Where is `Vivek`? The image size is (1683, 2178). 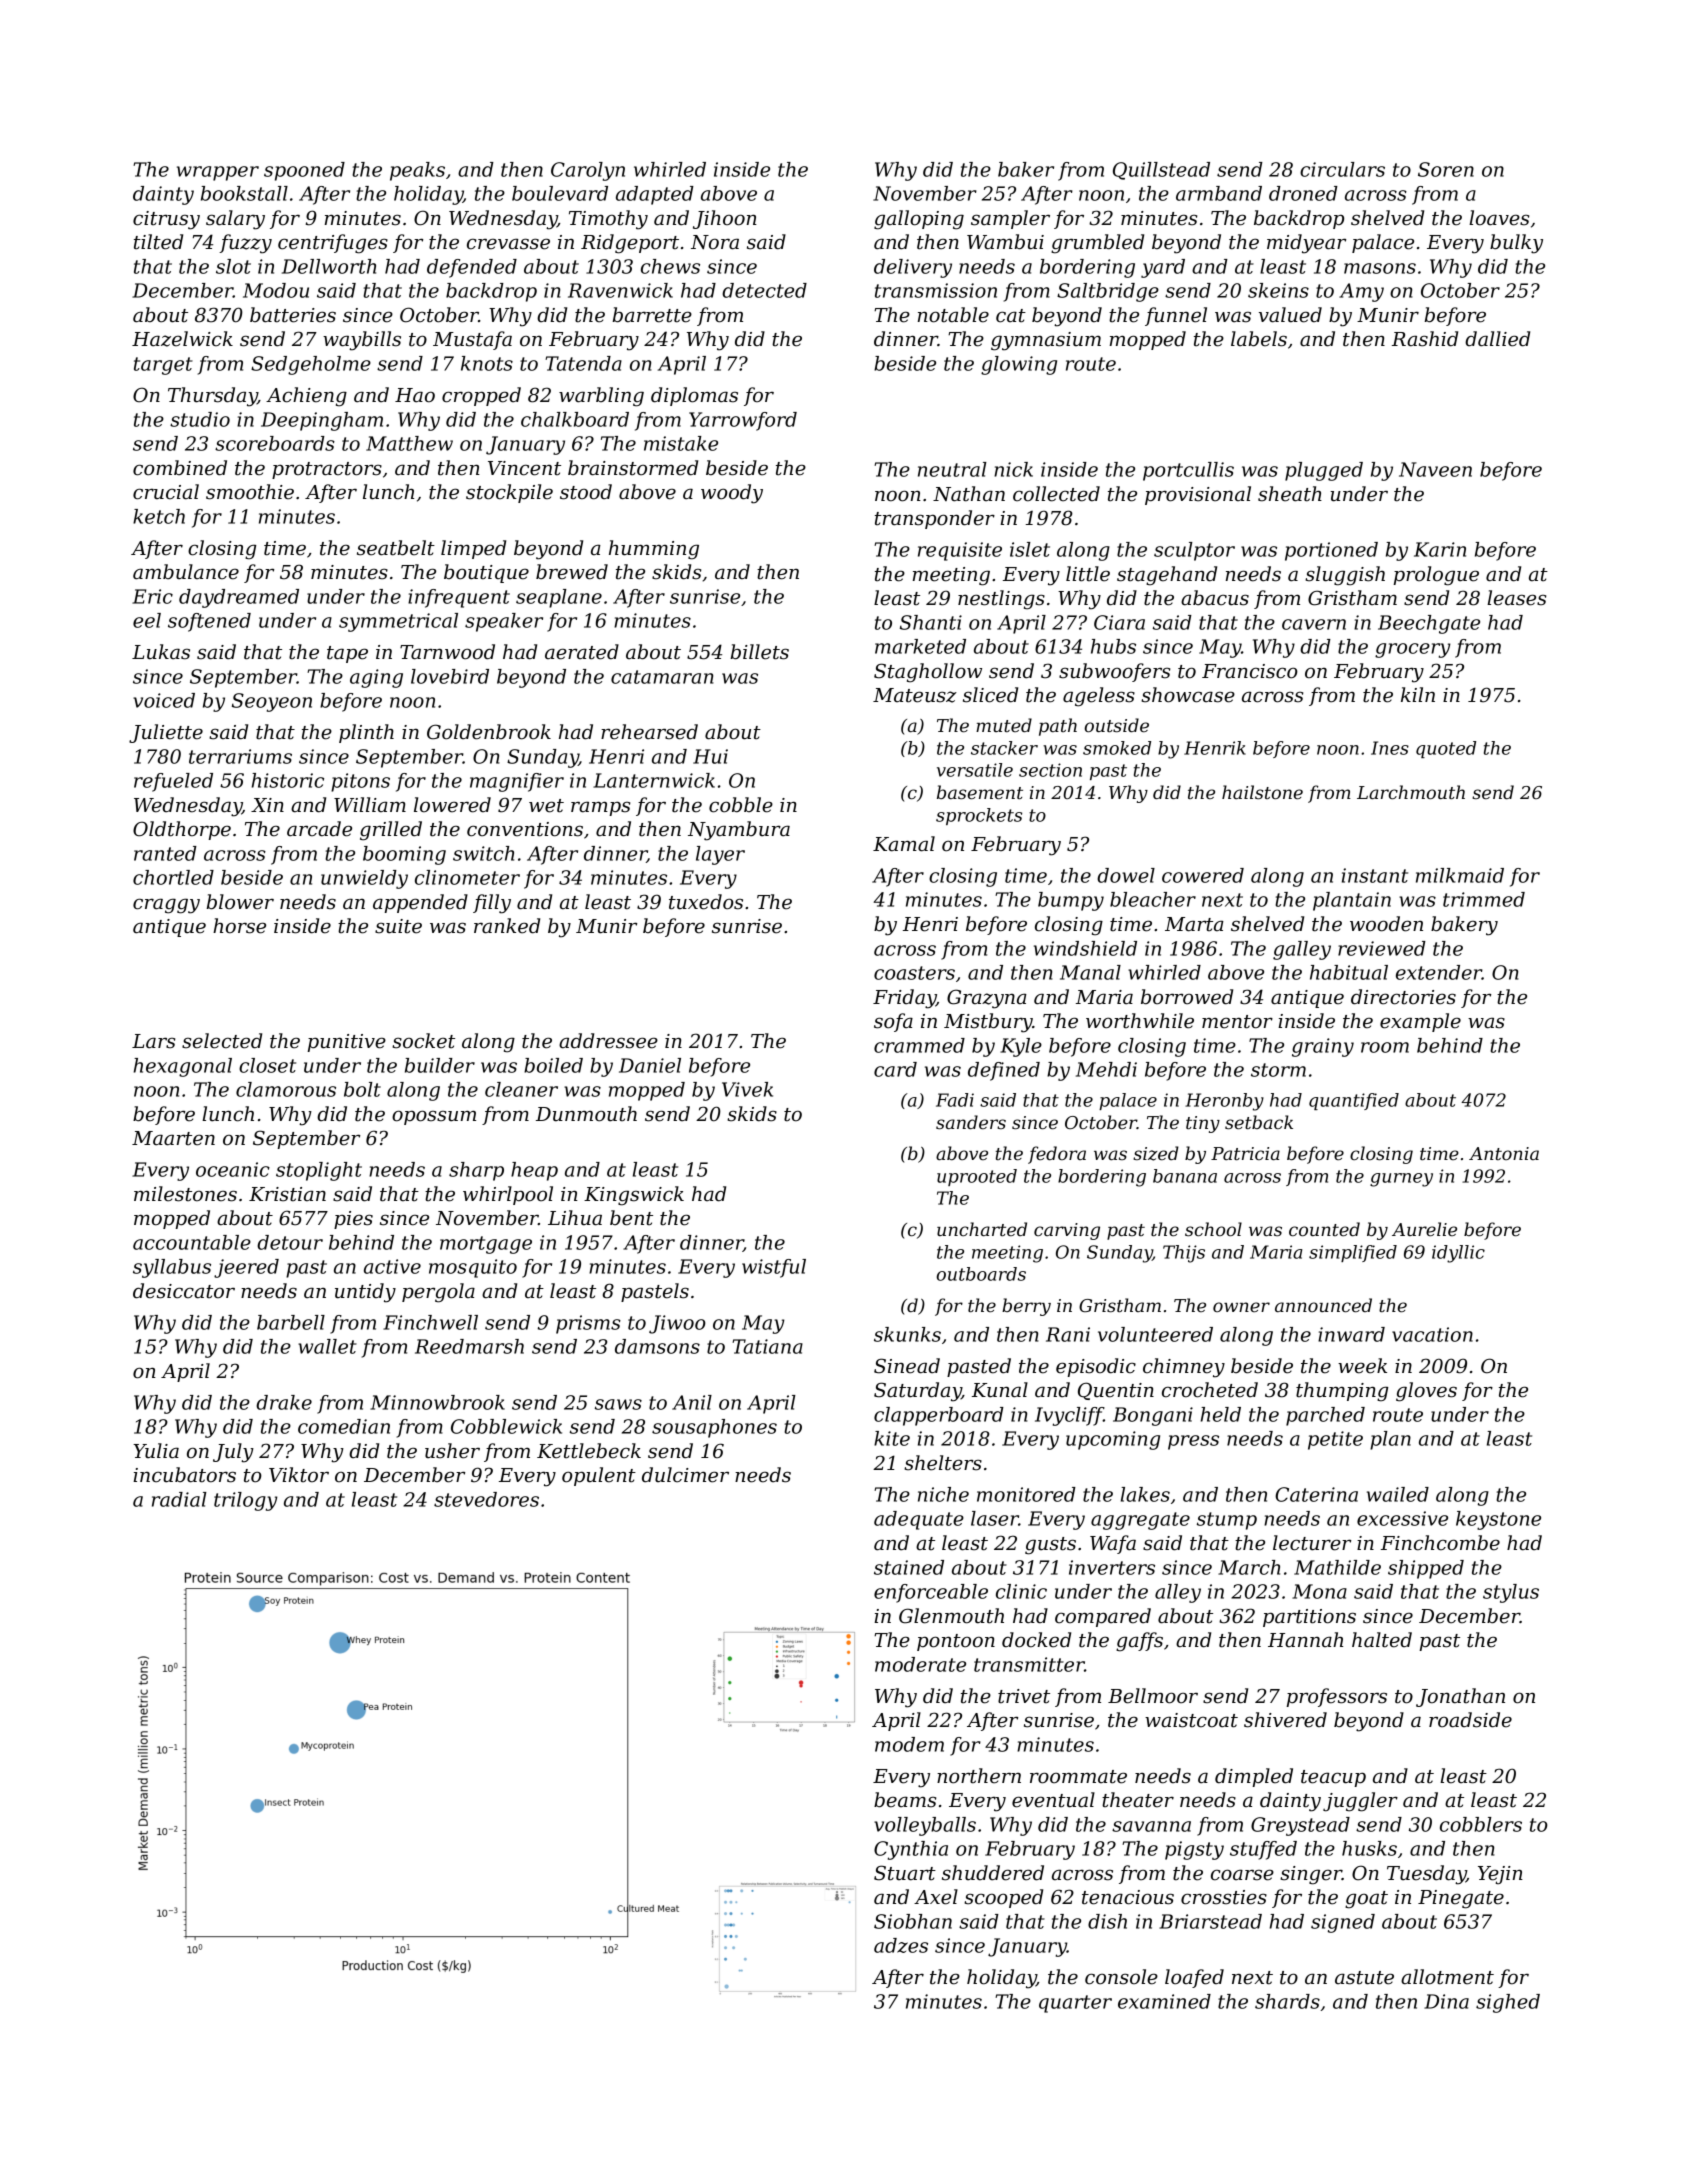
Vivek is located at coordinates (747, 1089).
